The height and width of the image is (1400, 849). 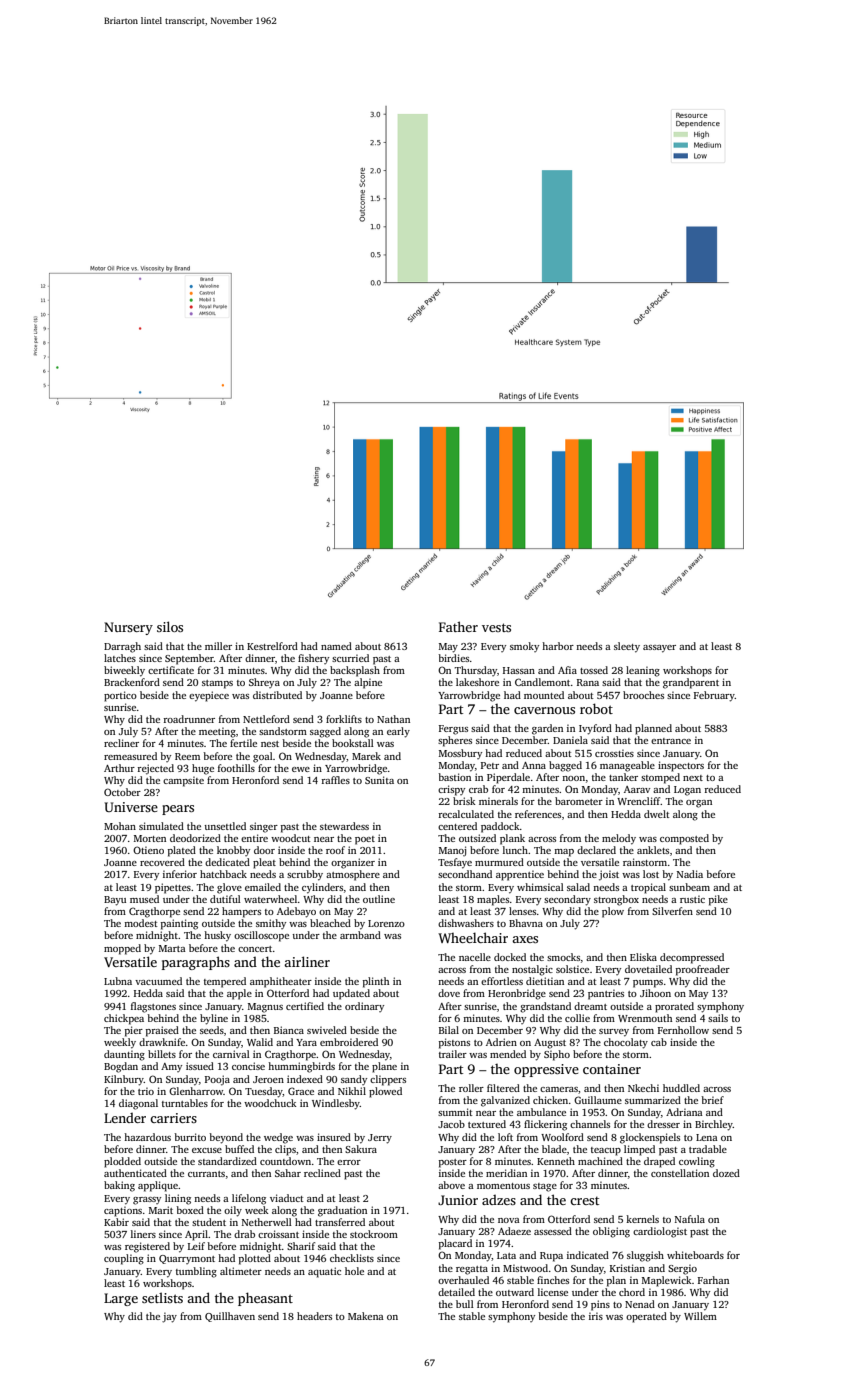 I want to click on Eliska, so click(x=643, y=957).
